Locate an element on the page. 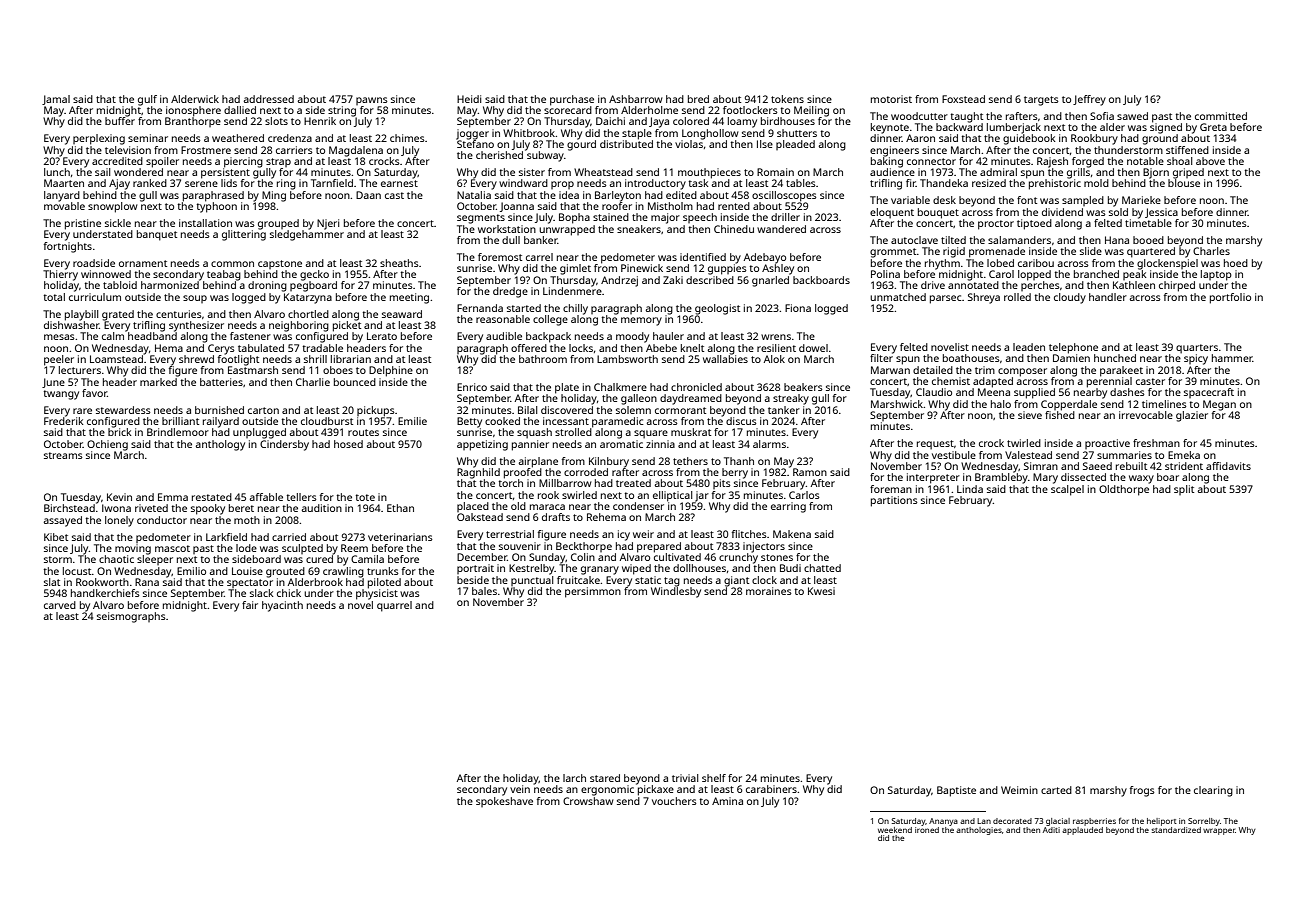 Image resolution: width=1308 pixels, height=924 pixels. frogs is located at coordinates (1142, 791).
